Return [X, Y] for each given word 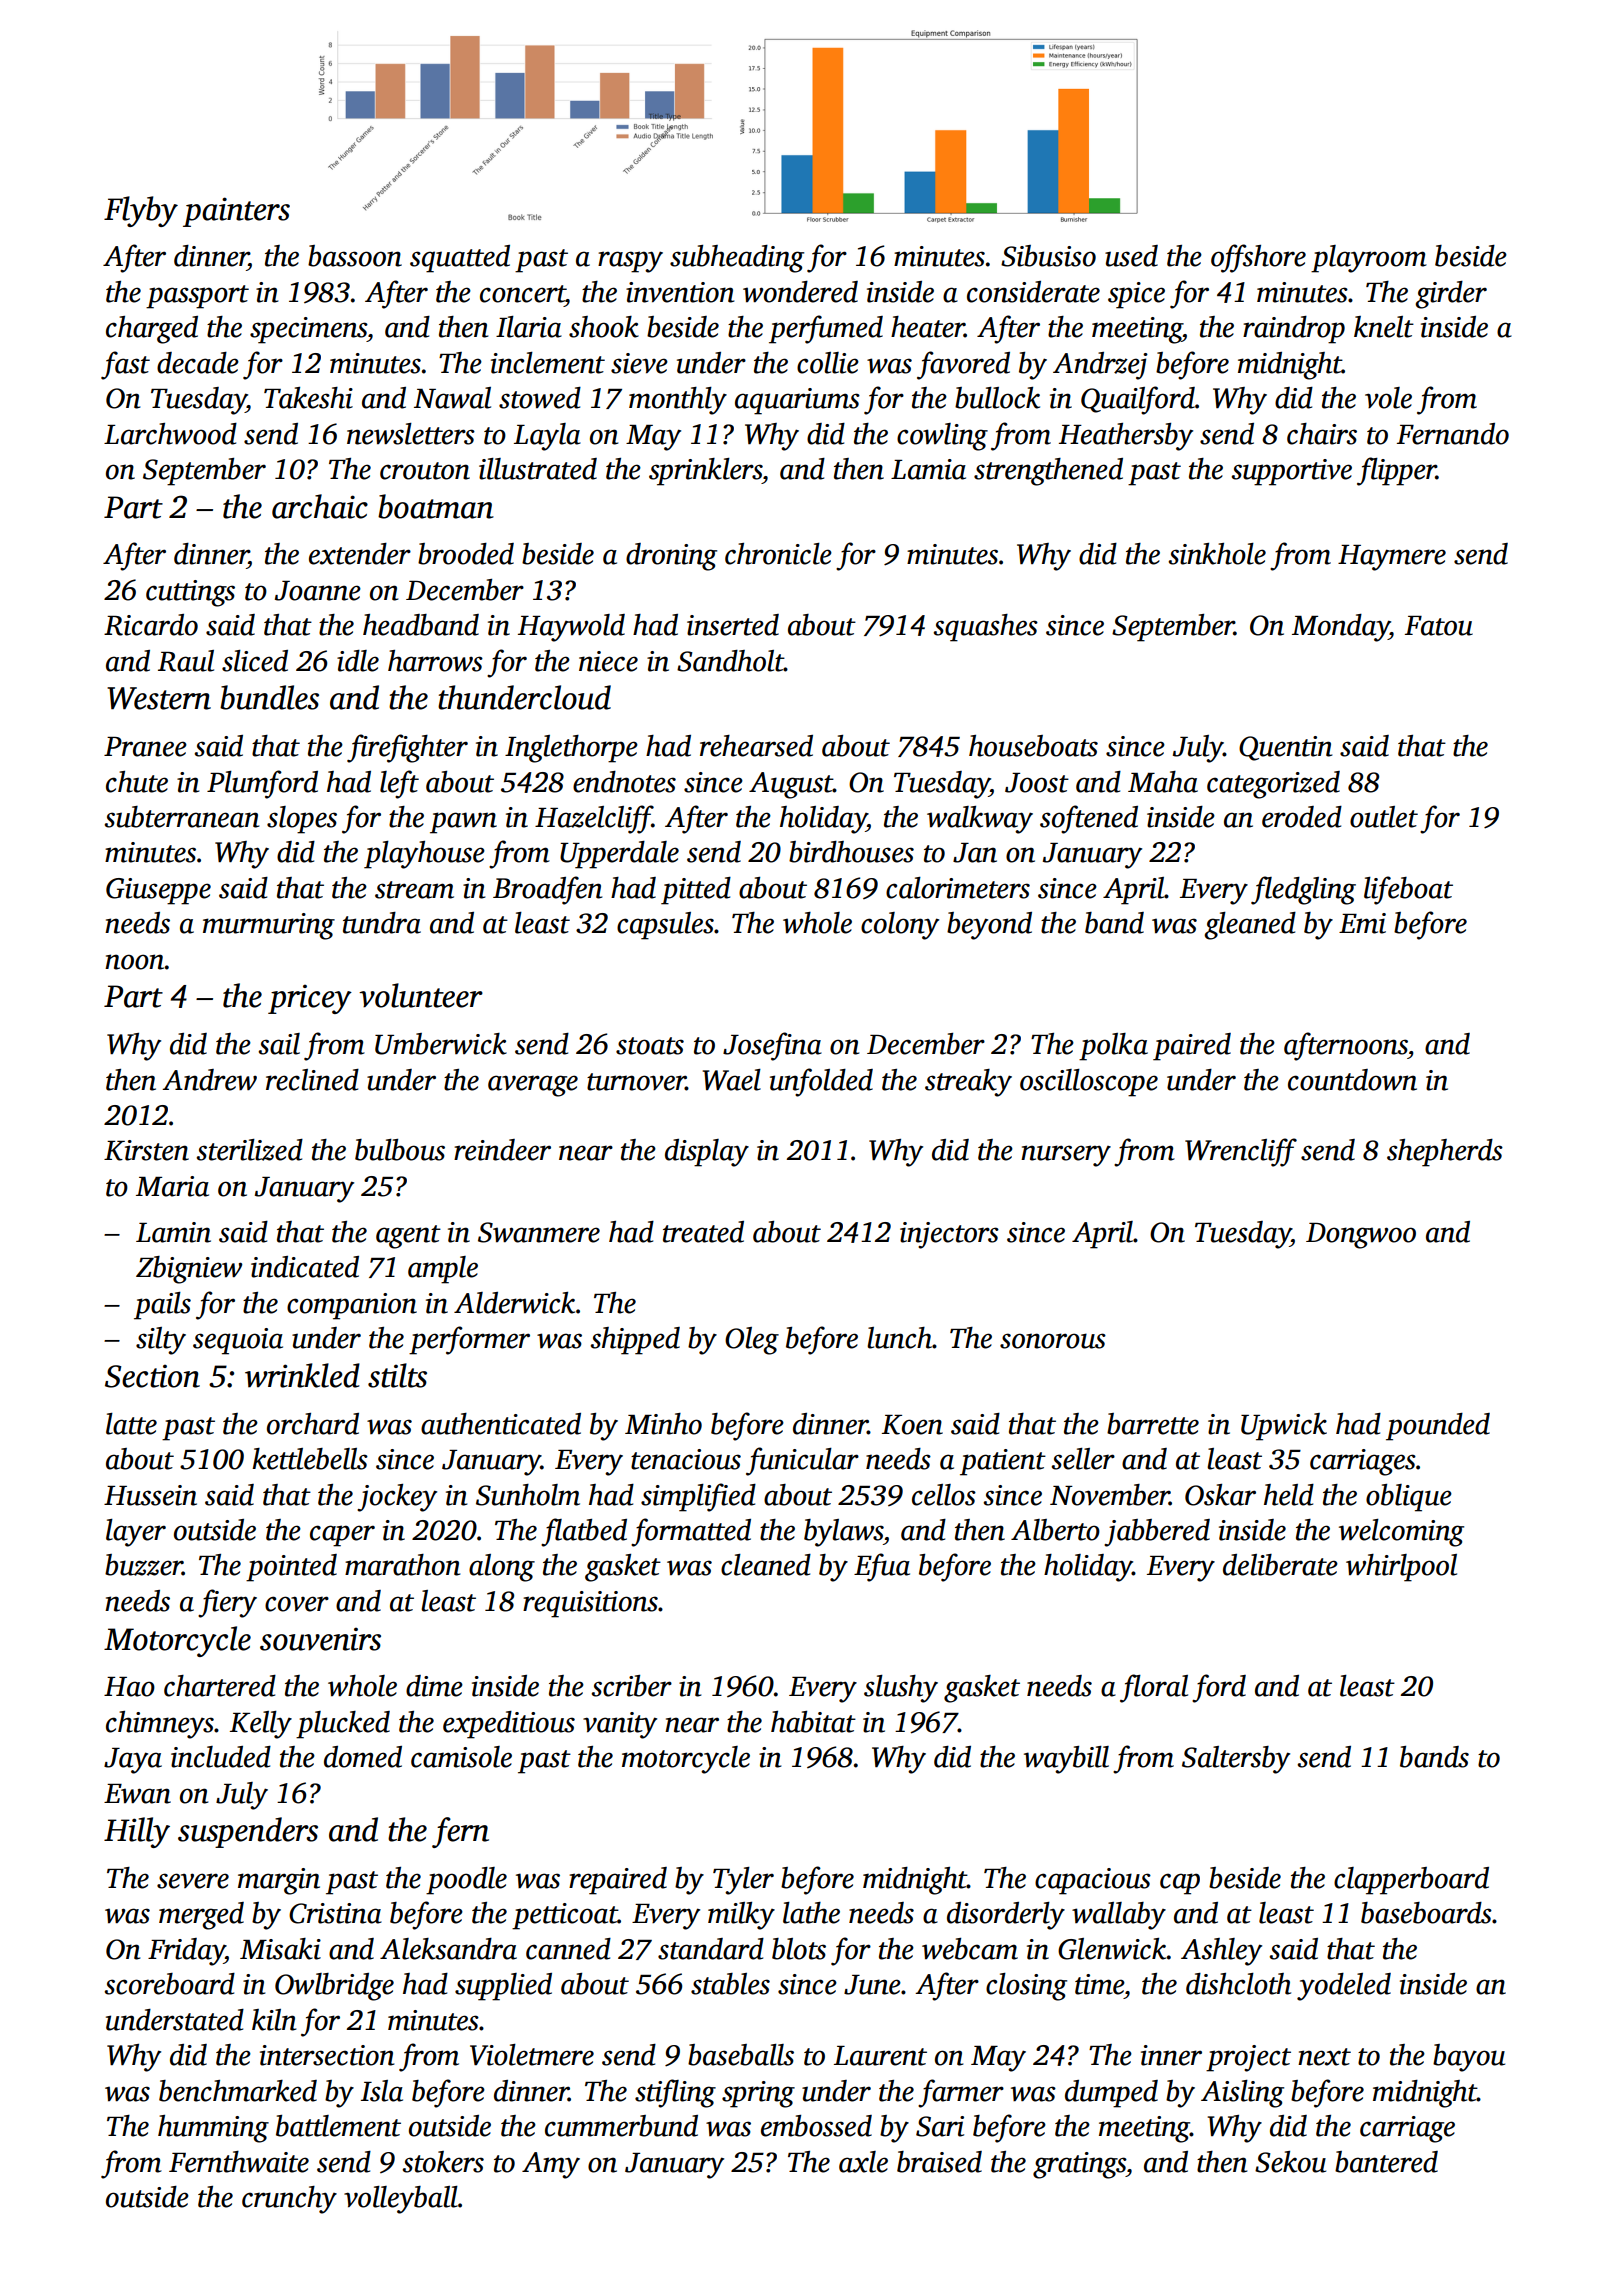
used [1131, 256]
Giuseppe [158, 891]
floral [1154, 1688]
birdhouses [851, 852]
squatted [460, 259]
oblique [1409, 1498]
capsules [665, 926]
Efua [882, 1567]
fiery [227, 1603]
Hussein [150, 1495]
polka [1113, 1047]
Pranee [145, 747]
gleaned [1250, 926]
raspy [630, 262]
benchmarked [238, 2091]
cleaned [766, 1565]
